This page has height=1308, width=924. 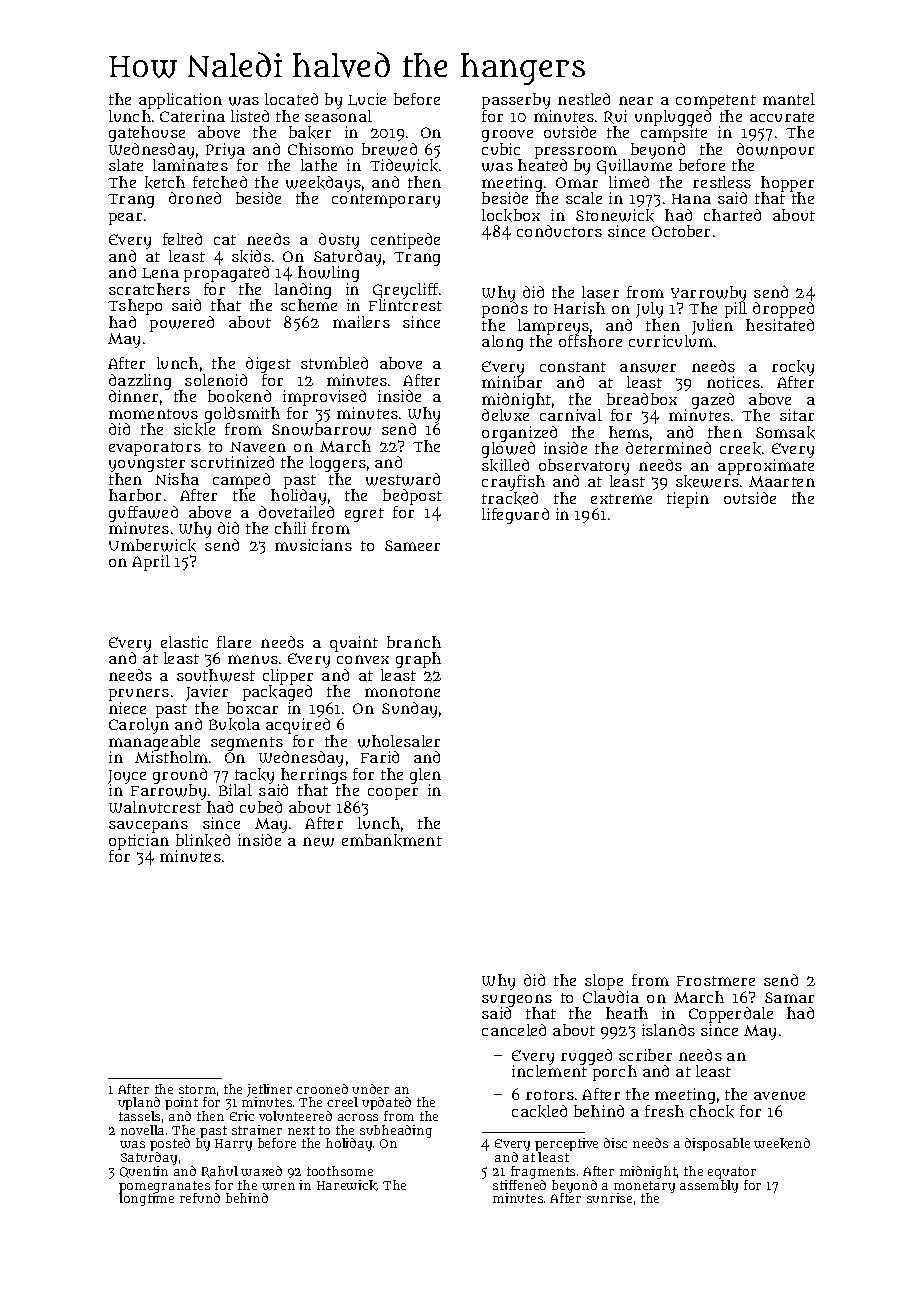 I want to click on slope, so click(x=604, y=982).
